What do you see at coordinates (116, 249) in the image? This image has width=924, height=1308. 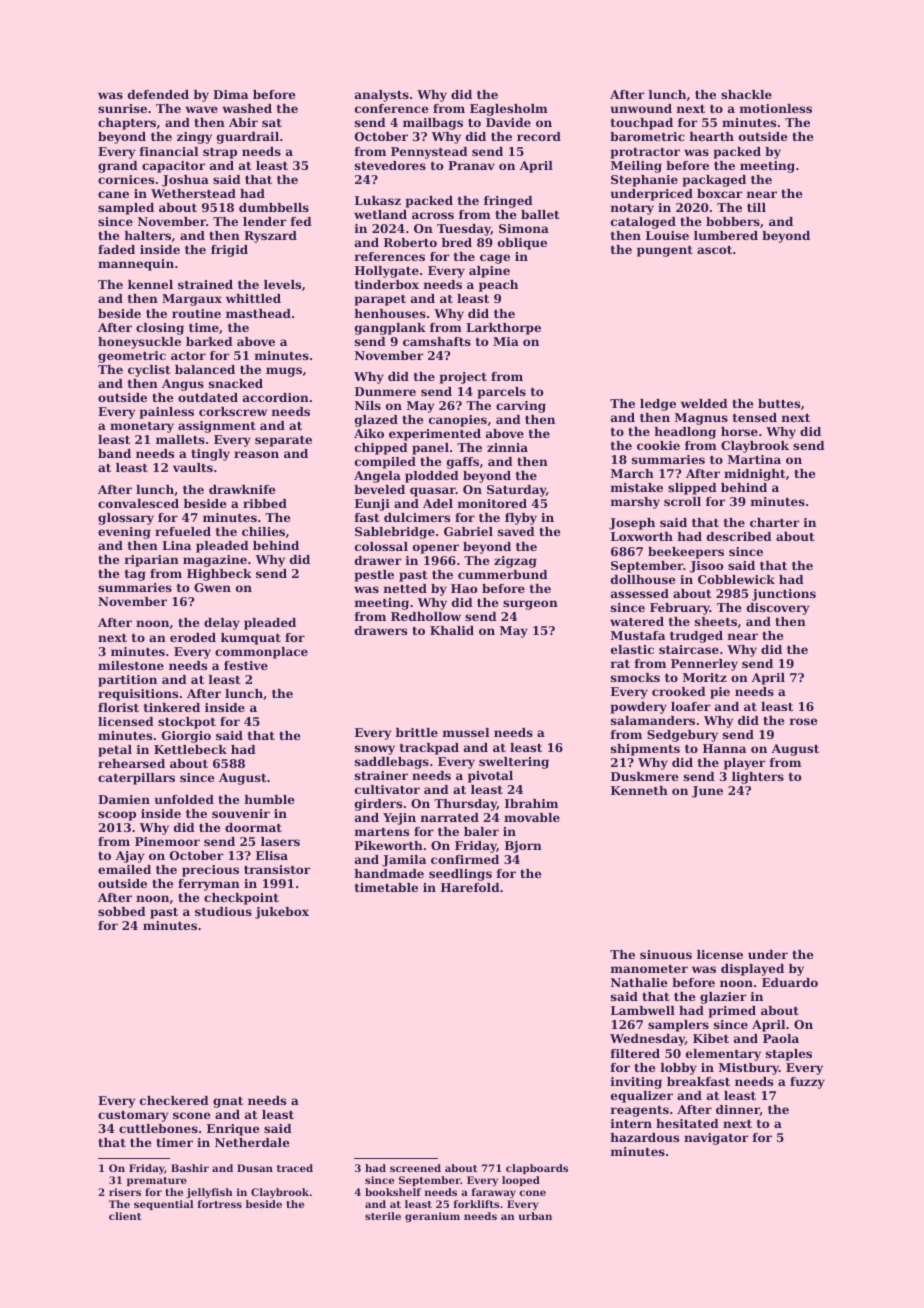 I see `faded` at bounding box center [116, 249].
